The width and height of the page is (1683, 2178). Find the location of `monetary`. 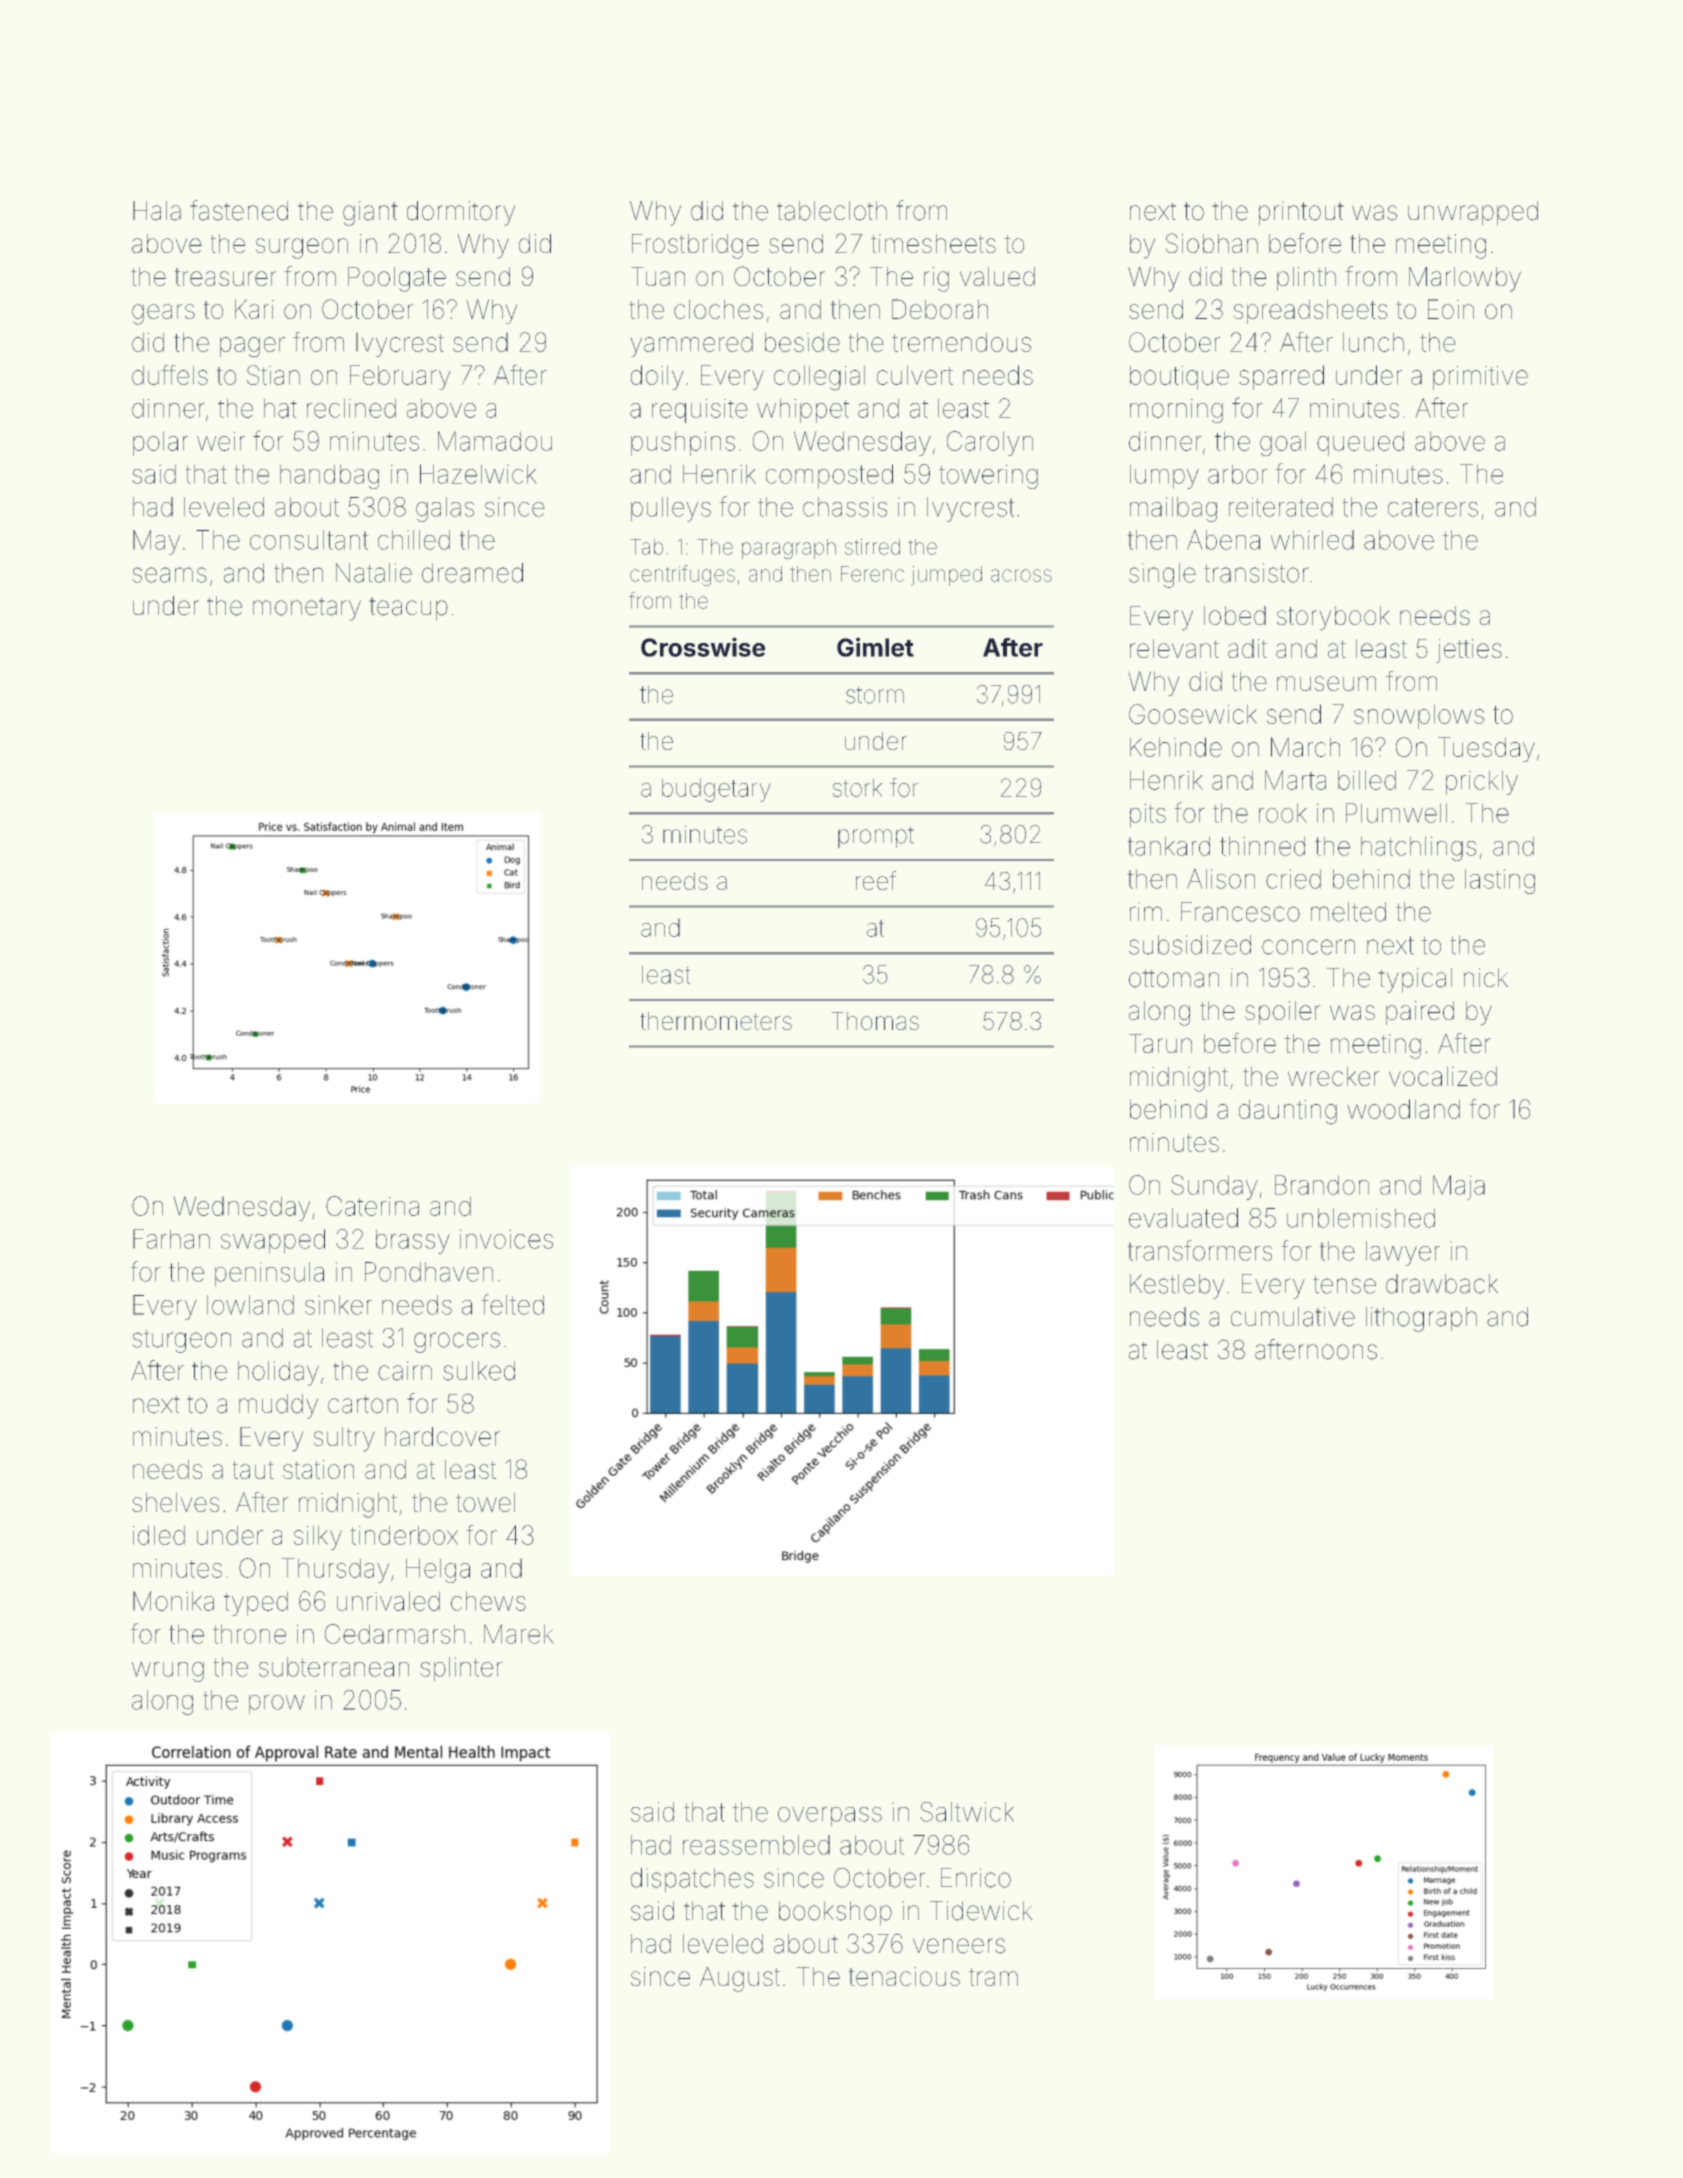

monetary is located at coordinates (307, 609).
